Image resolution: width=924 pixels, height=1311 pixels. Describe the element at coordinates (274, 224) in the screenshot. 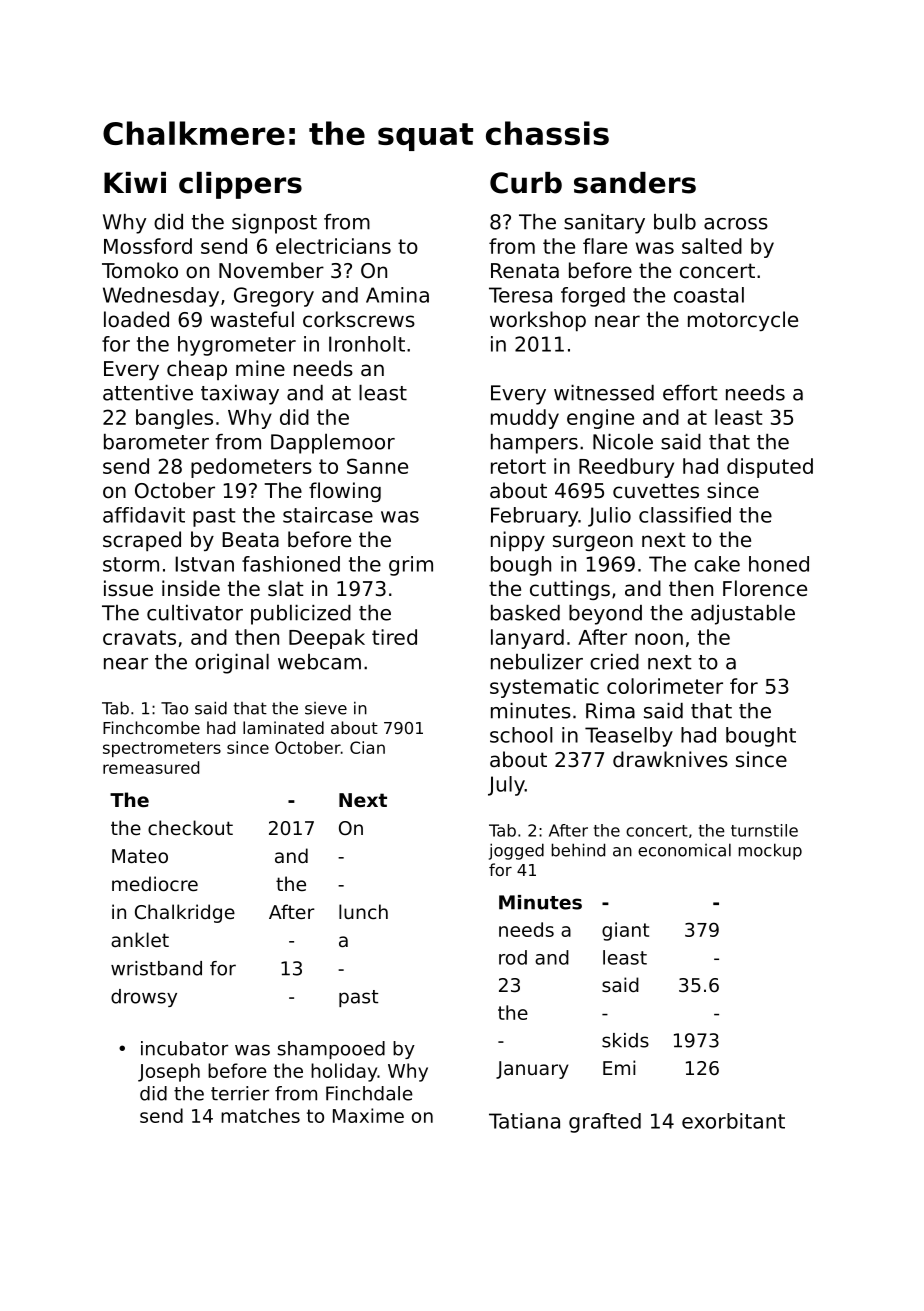

I see `signpost` at that location.
